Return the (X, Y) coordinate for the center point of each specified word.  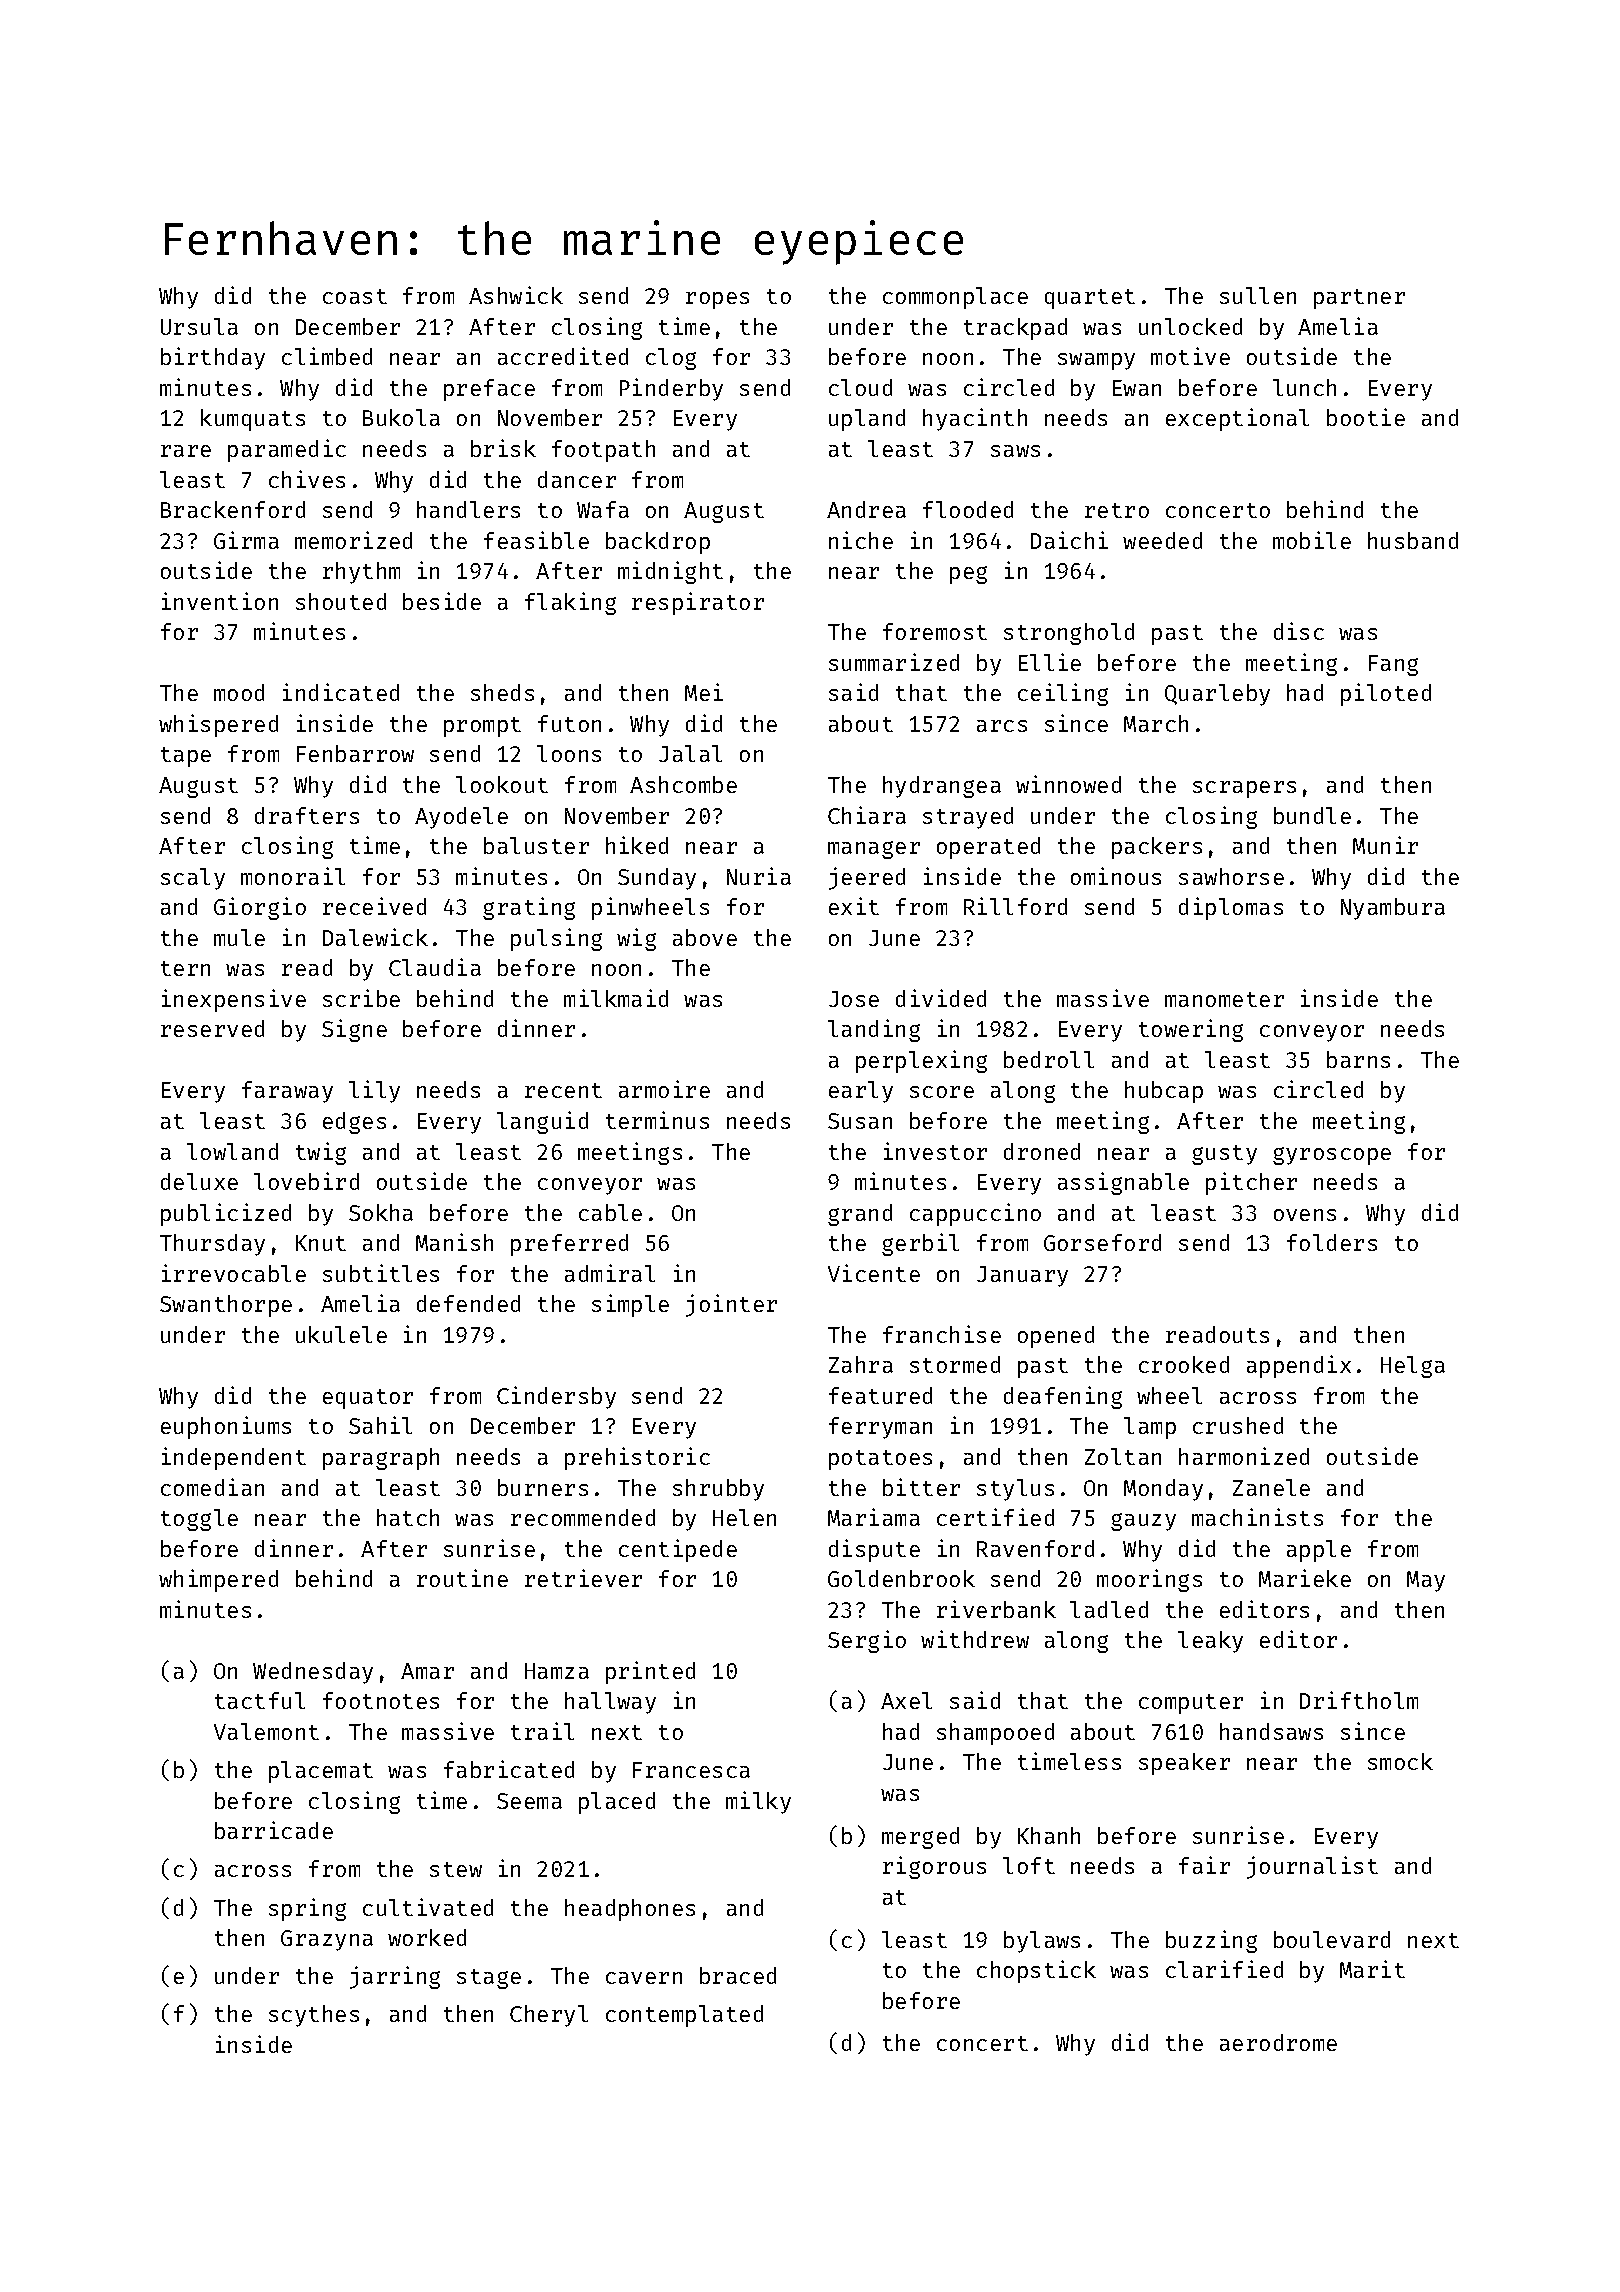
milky (758, 1802)
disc (1299, 631)
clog (671, 359)
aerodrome (1278, 2042)
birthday (213, 358)
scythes (314, 2016)
